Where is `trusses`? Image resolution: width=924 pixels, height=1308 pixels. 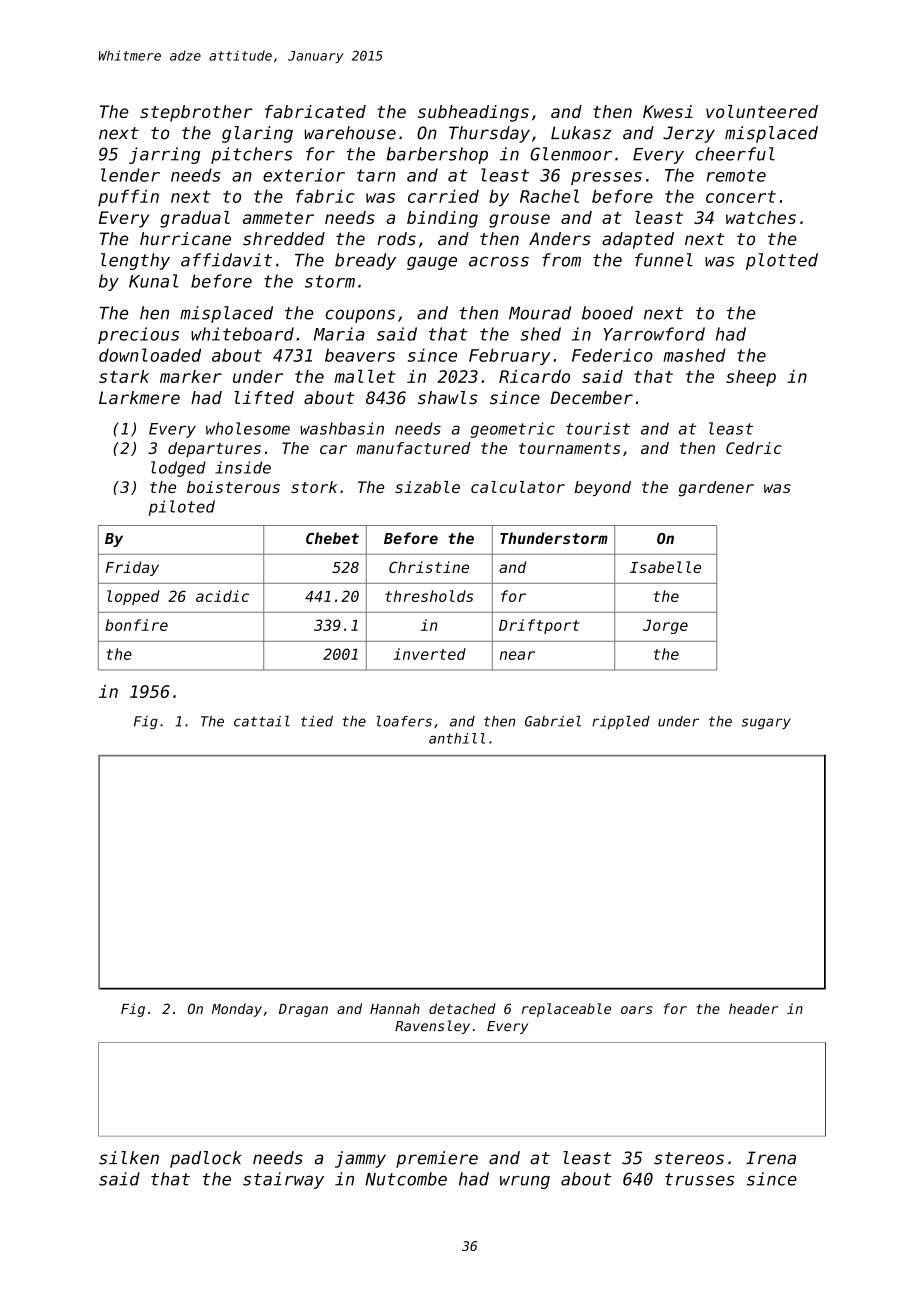 trusses is located at coordinates (699, 1179).
